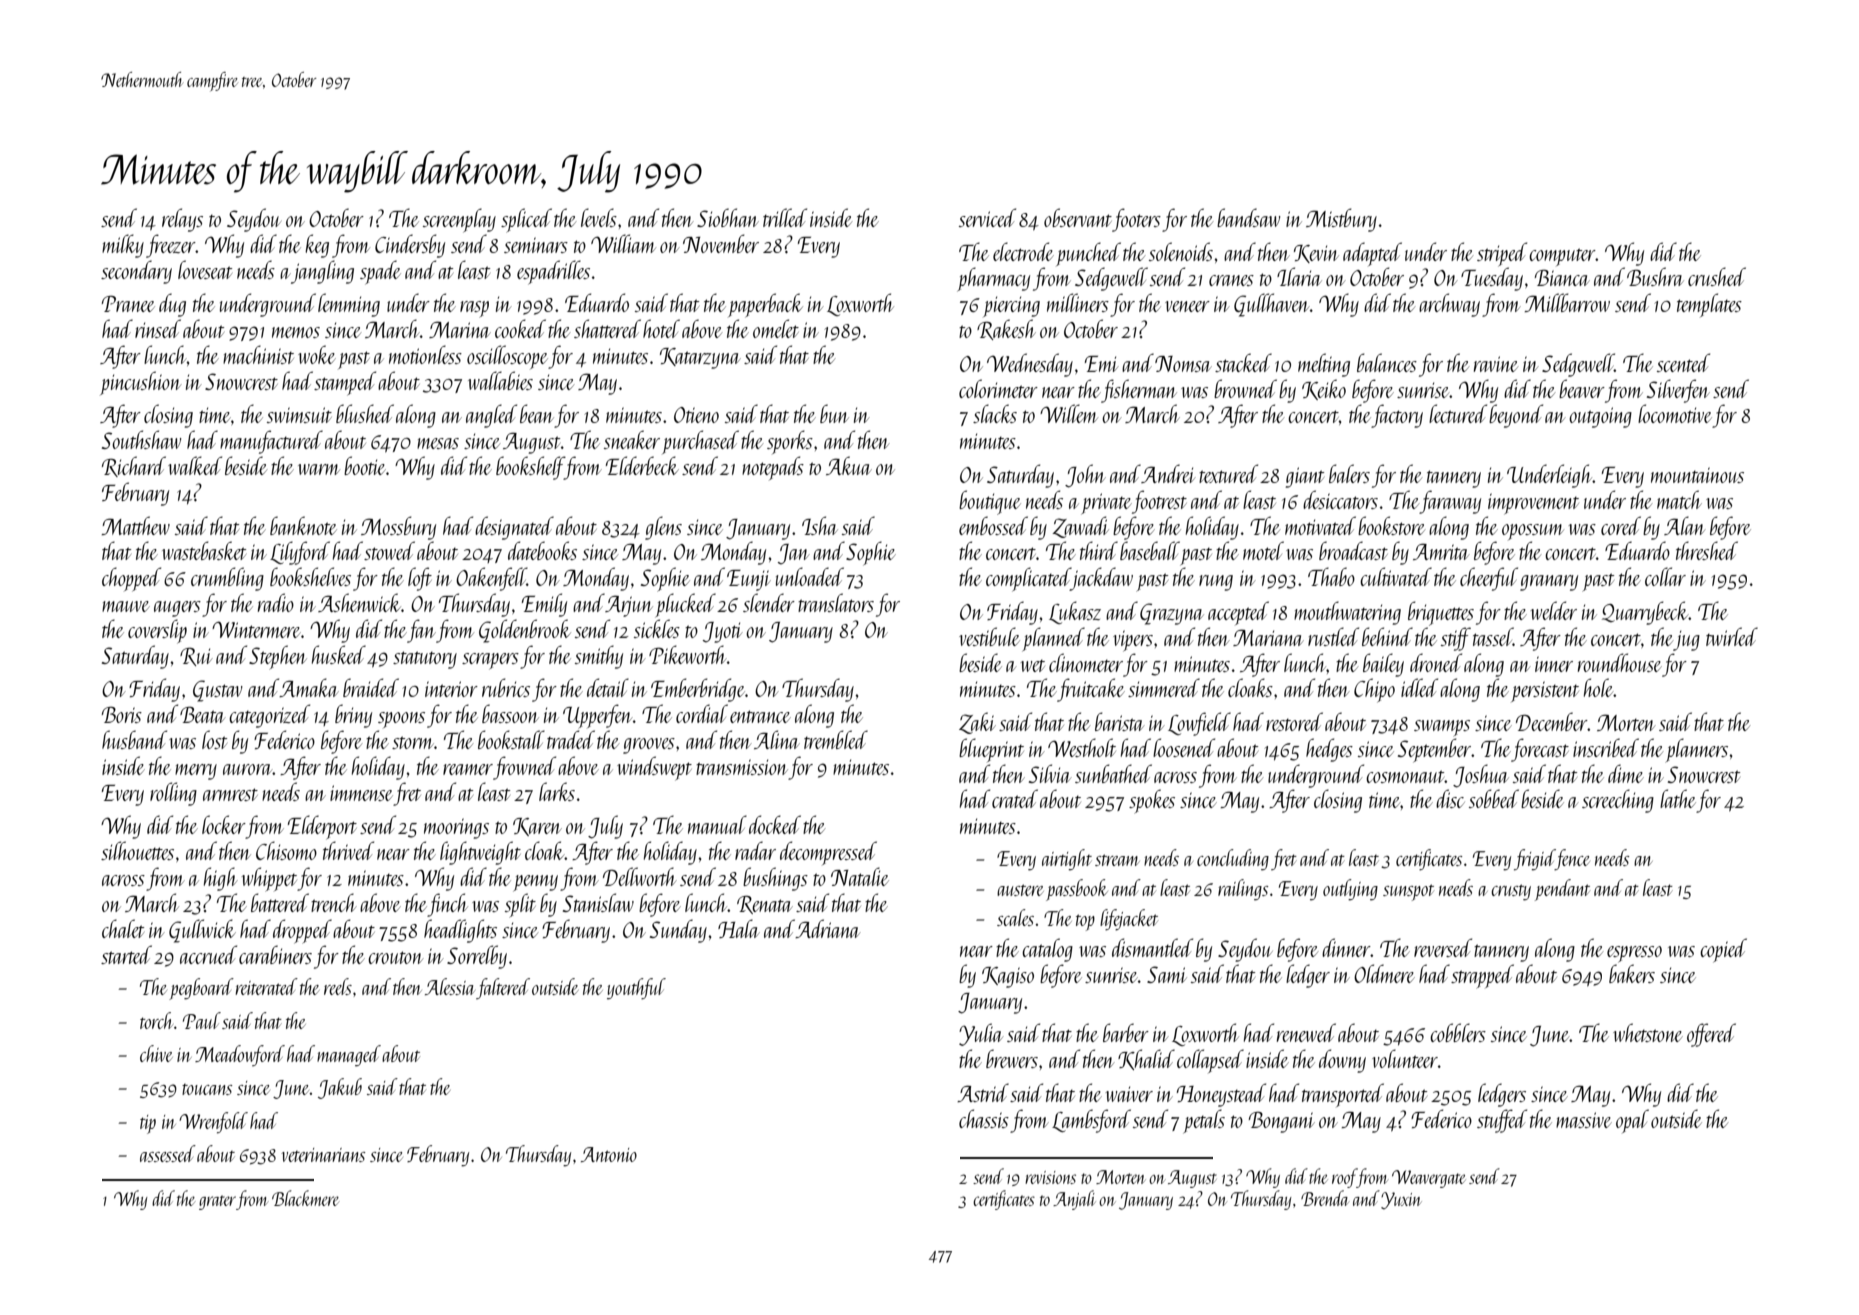  I want to click on observant, so click(1078, 217).
